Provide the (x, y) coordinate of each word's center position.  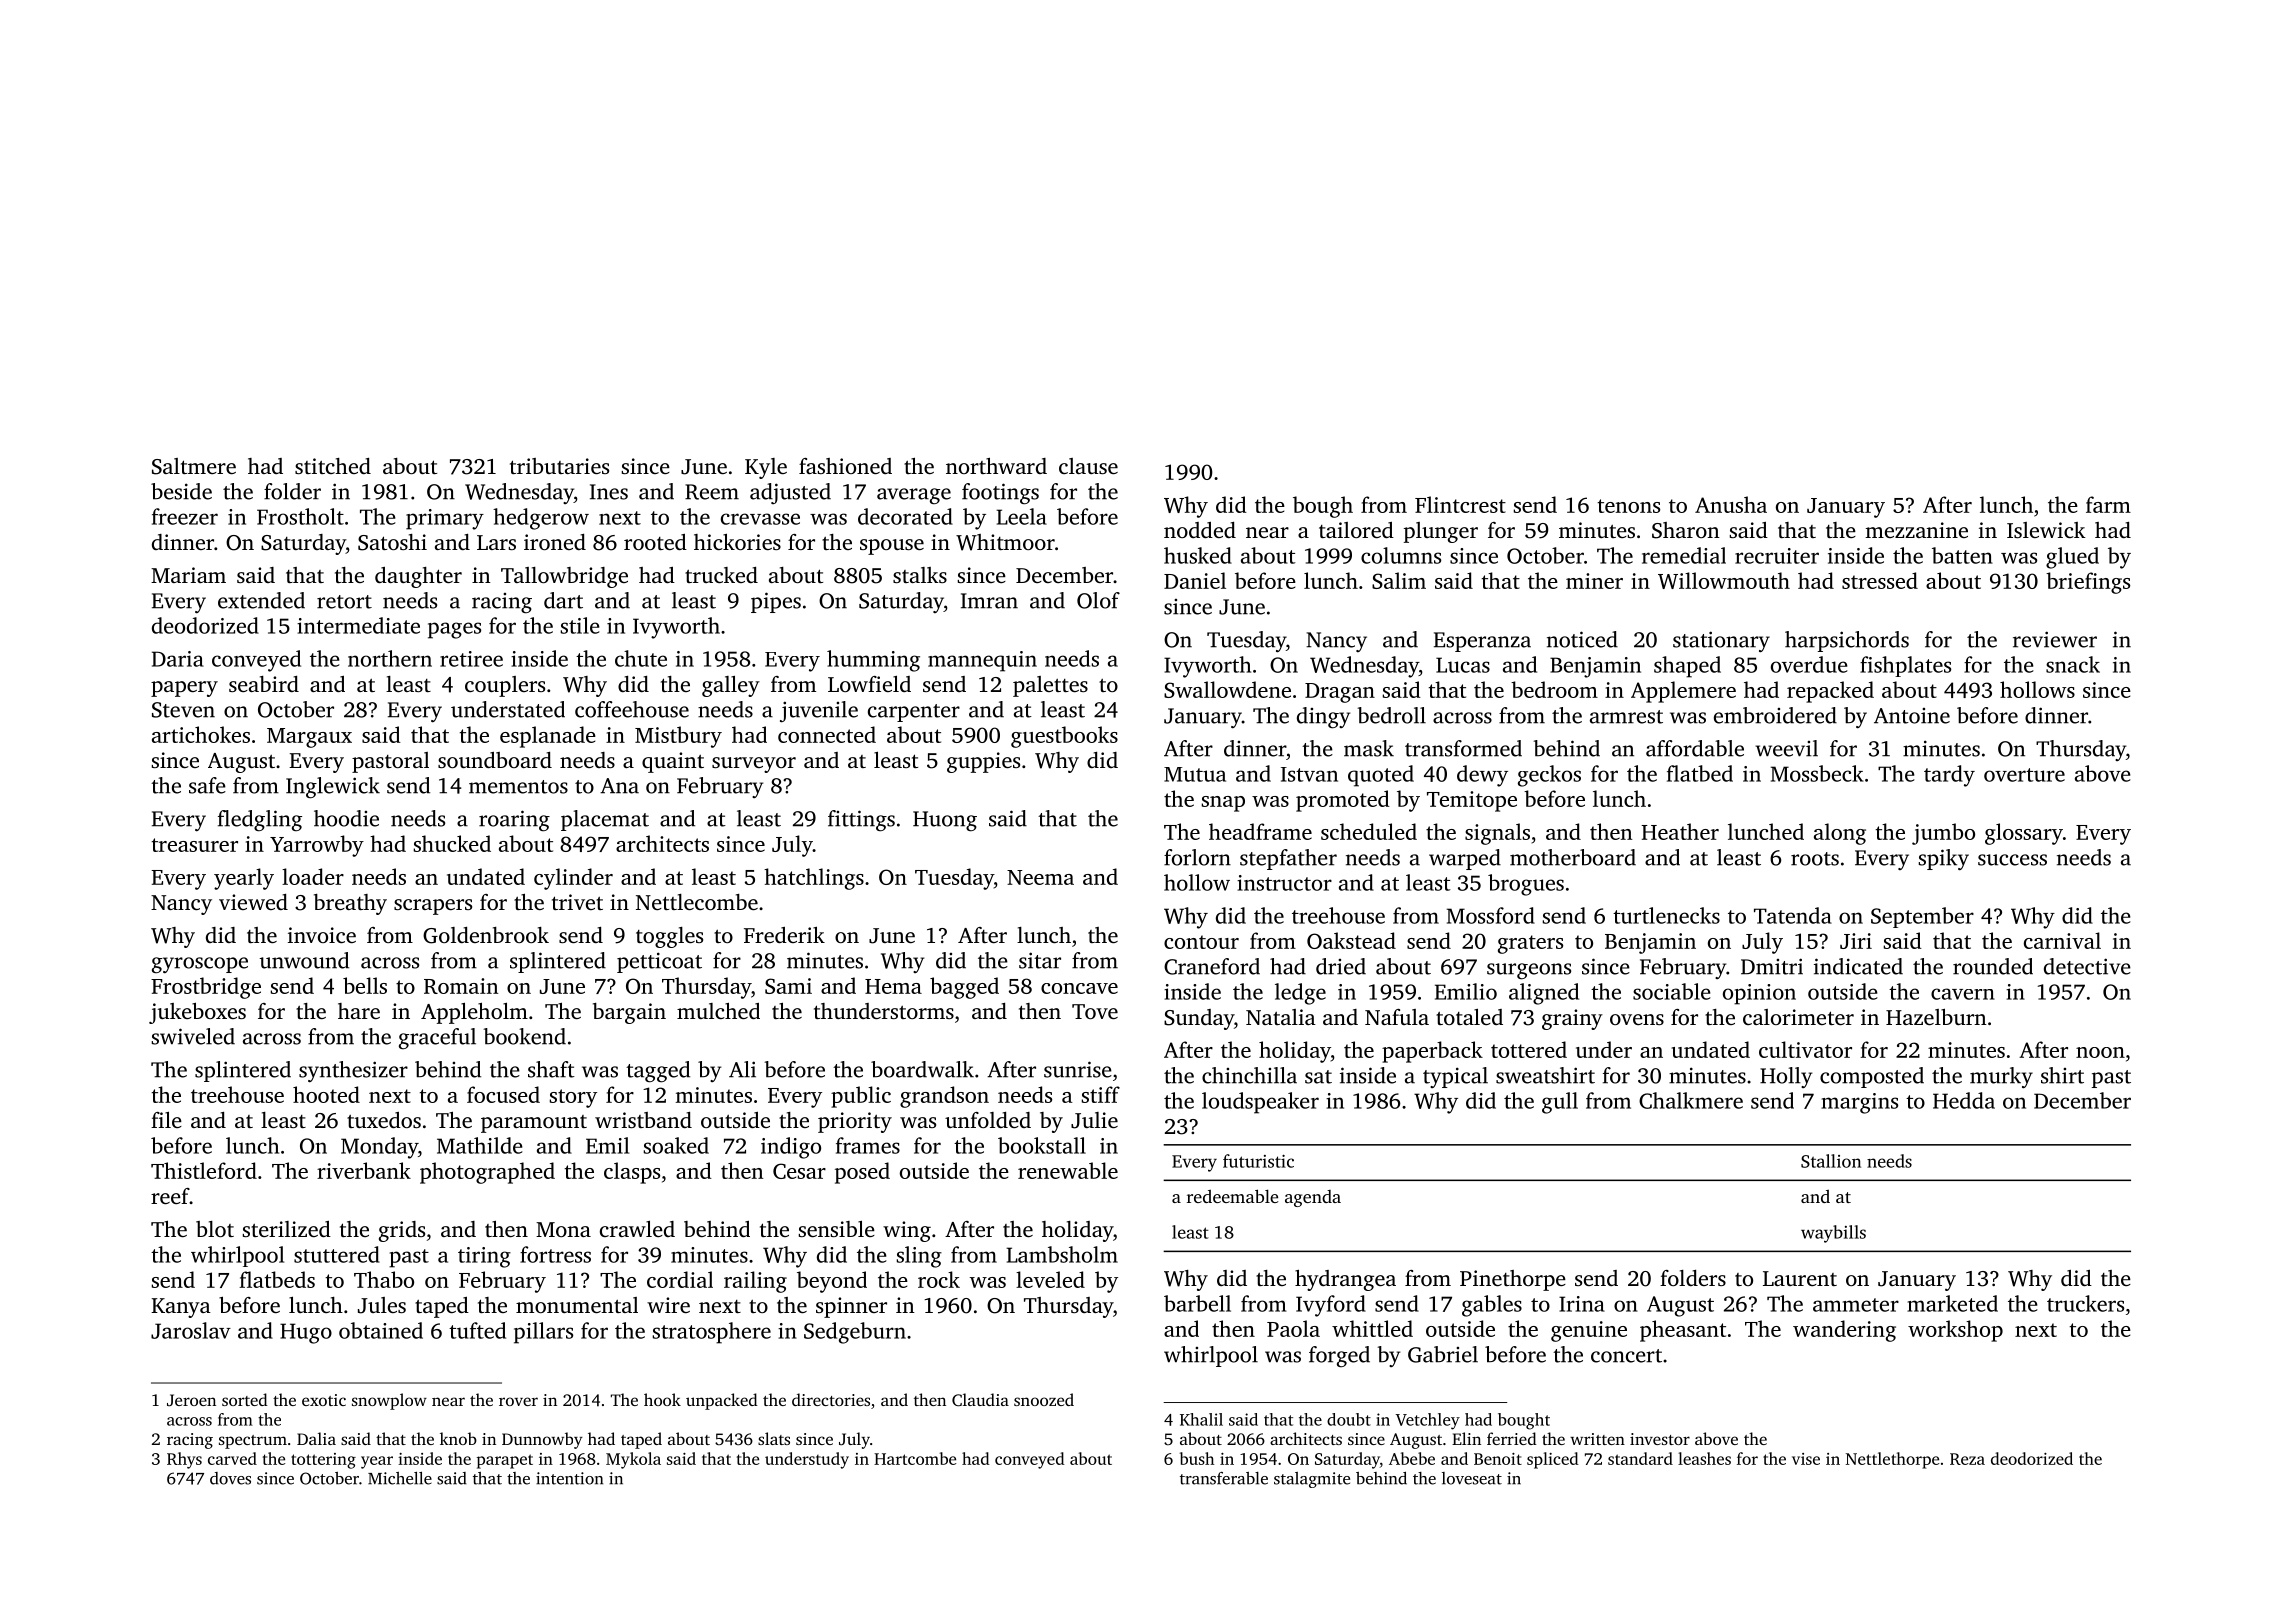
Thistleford (204, 1170)
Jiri (1856, 941)
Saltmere (194, 466)
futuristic (1258, 1161)
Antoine (1912, 716)
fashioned (845, 466)
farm (2108, 504)
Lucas (1463, 665)
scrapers (433, 907)
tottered (1529, 1049)
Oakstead (1351, 940)
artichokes (201, 734)
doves (230, 1478)
